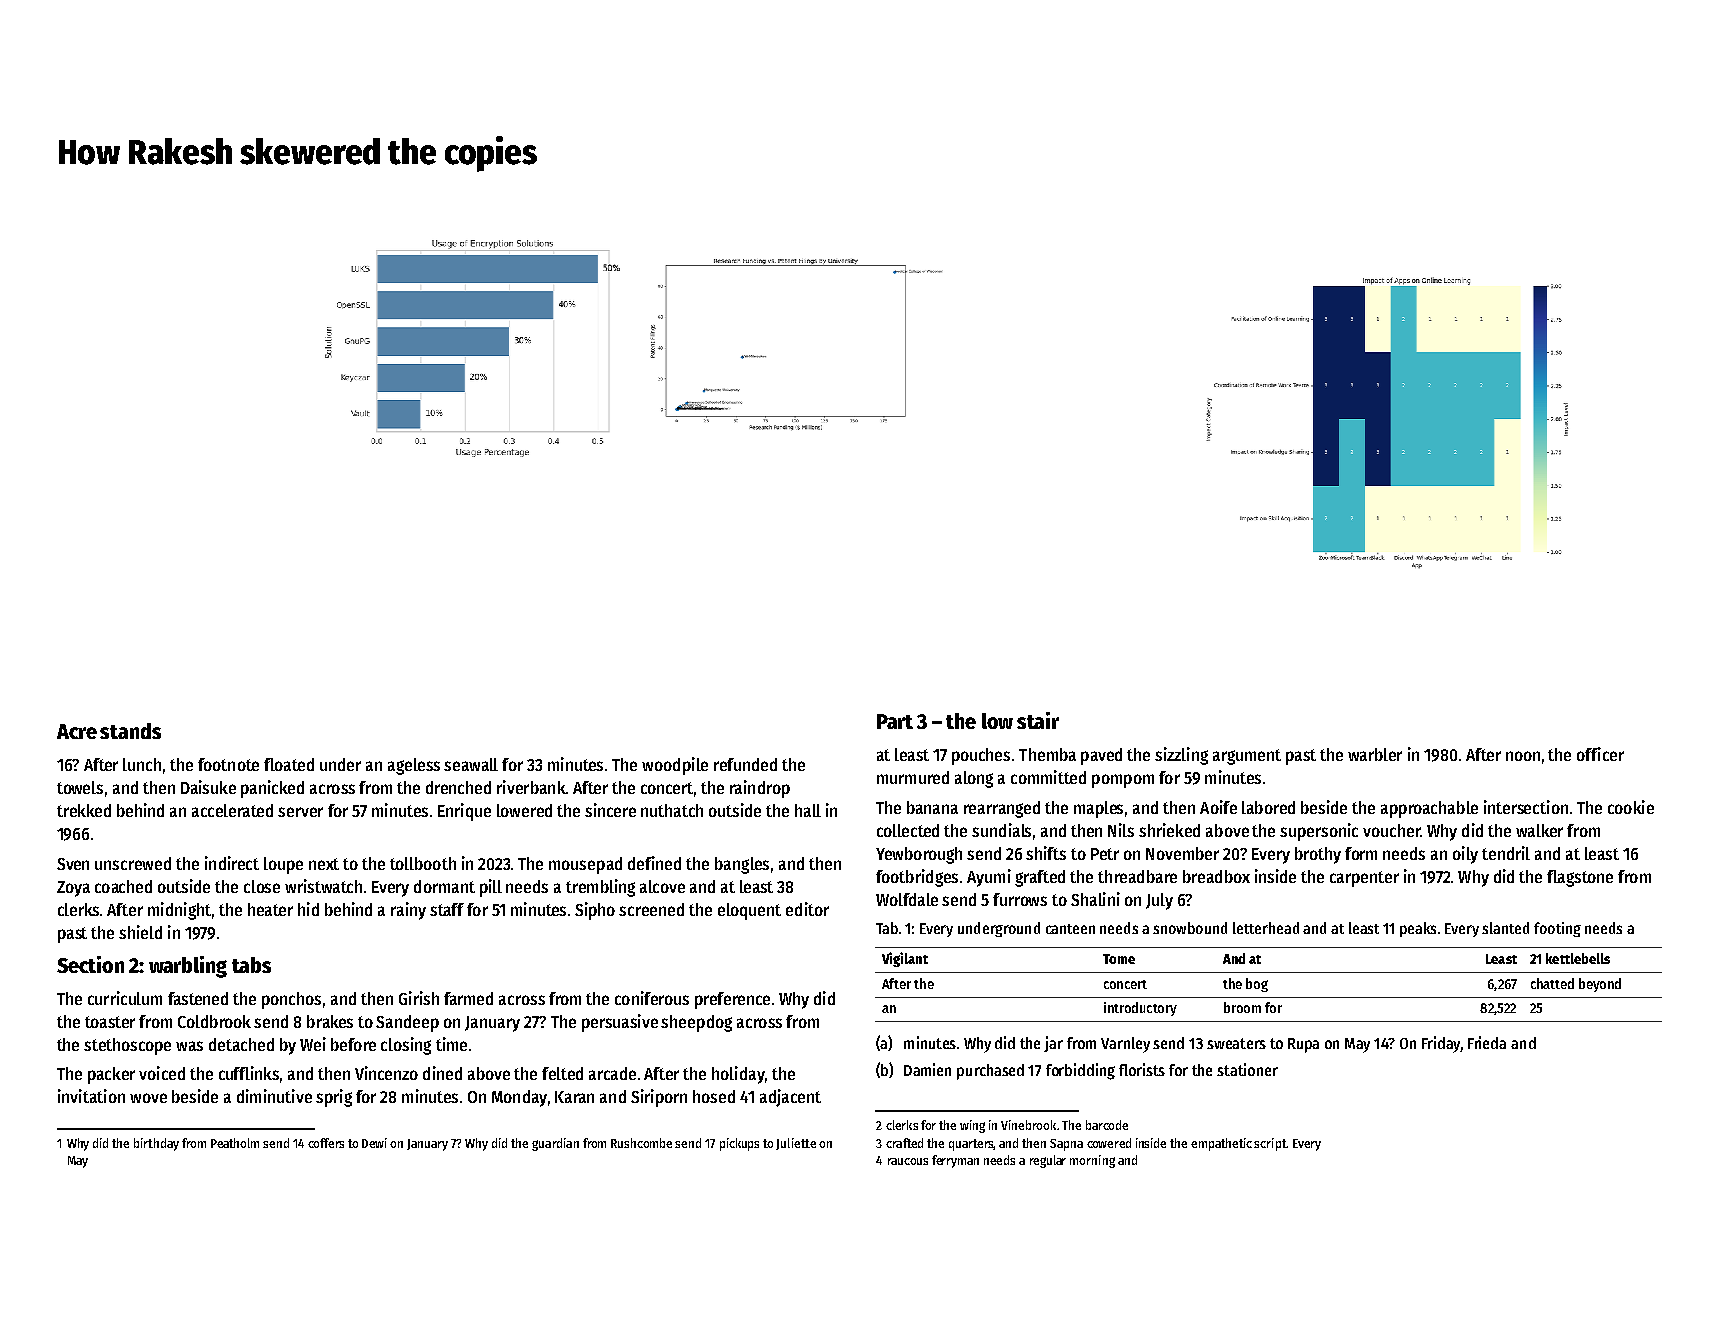 This screenshot has height=1328, width=1719. I want to click on holiday, so click(738, 1075).
